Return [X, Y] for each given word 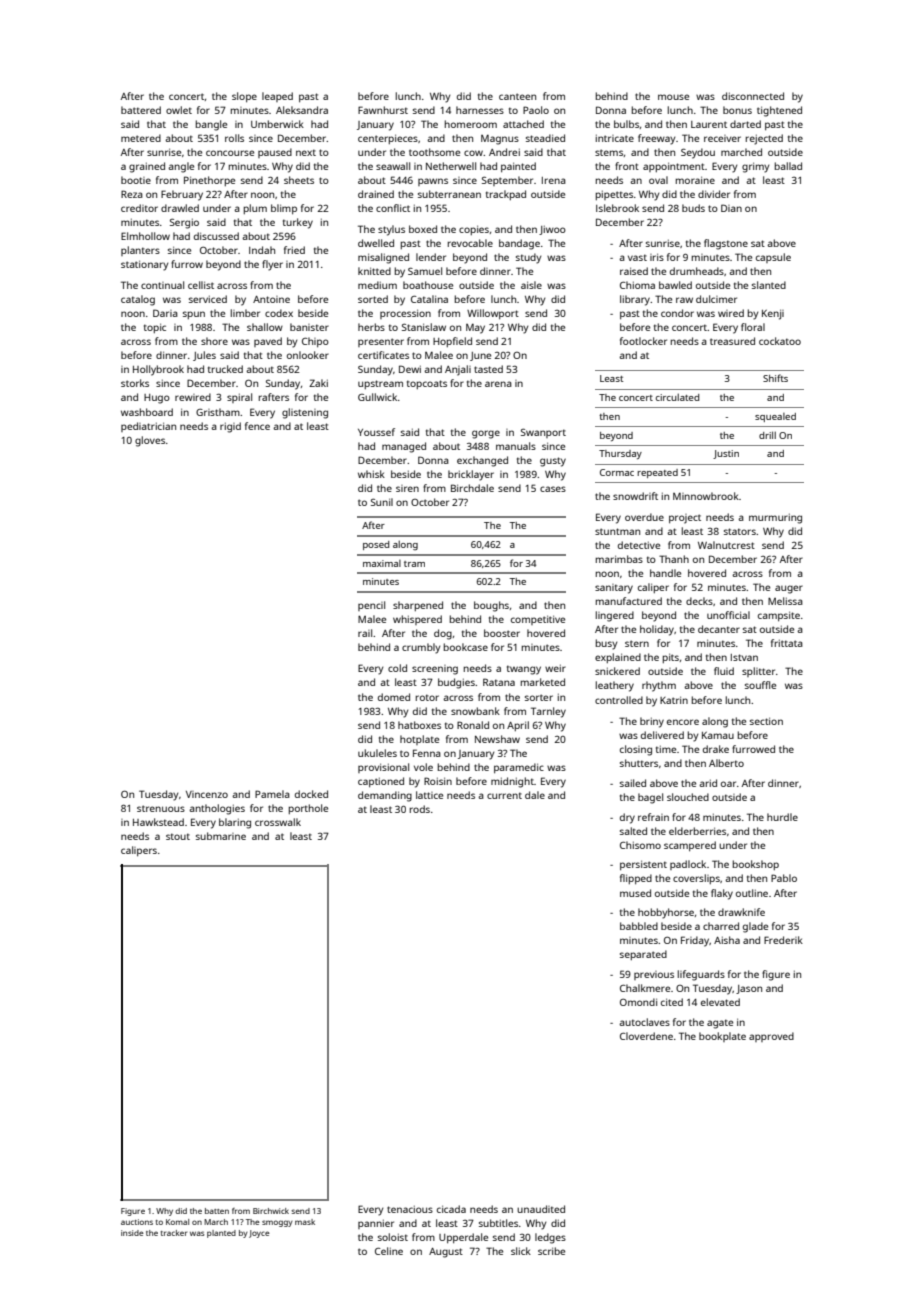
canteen [517, 96]
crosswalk [278, 822]
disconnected [753, 96]
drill [767, 435]
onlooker [308, 355]
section [766, 721]
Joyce [259, 1234]
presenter [381, 342]
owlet [179, 110]
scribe [551, 1251]
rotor [427, 697]
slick [521, 1251]
